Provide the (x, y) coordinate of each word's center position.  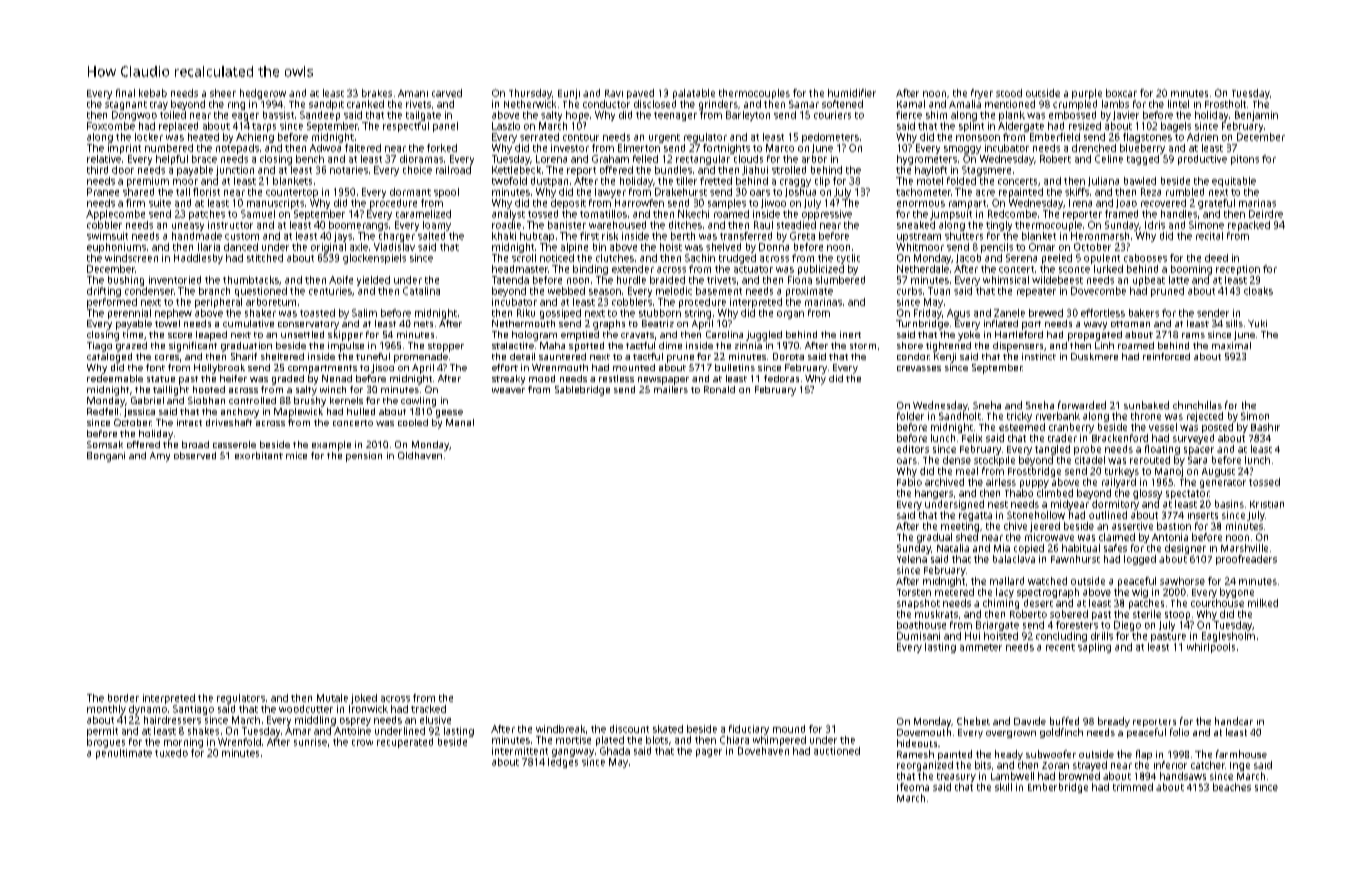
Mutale (332, 698)
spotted (586, 347)
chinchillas (1197, 405)
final (125, 93)
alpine (574, 248)
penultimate (124, 754)
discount (629, 729)
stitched (265, 258)
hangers (934, 494)
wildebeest (1057, 280)
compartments (322, 369)
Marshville (1244, 548)
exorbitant (259, 455)
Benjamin (1256, 116)
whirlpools (1211, 648)
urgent (664, 138)
